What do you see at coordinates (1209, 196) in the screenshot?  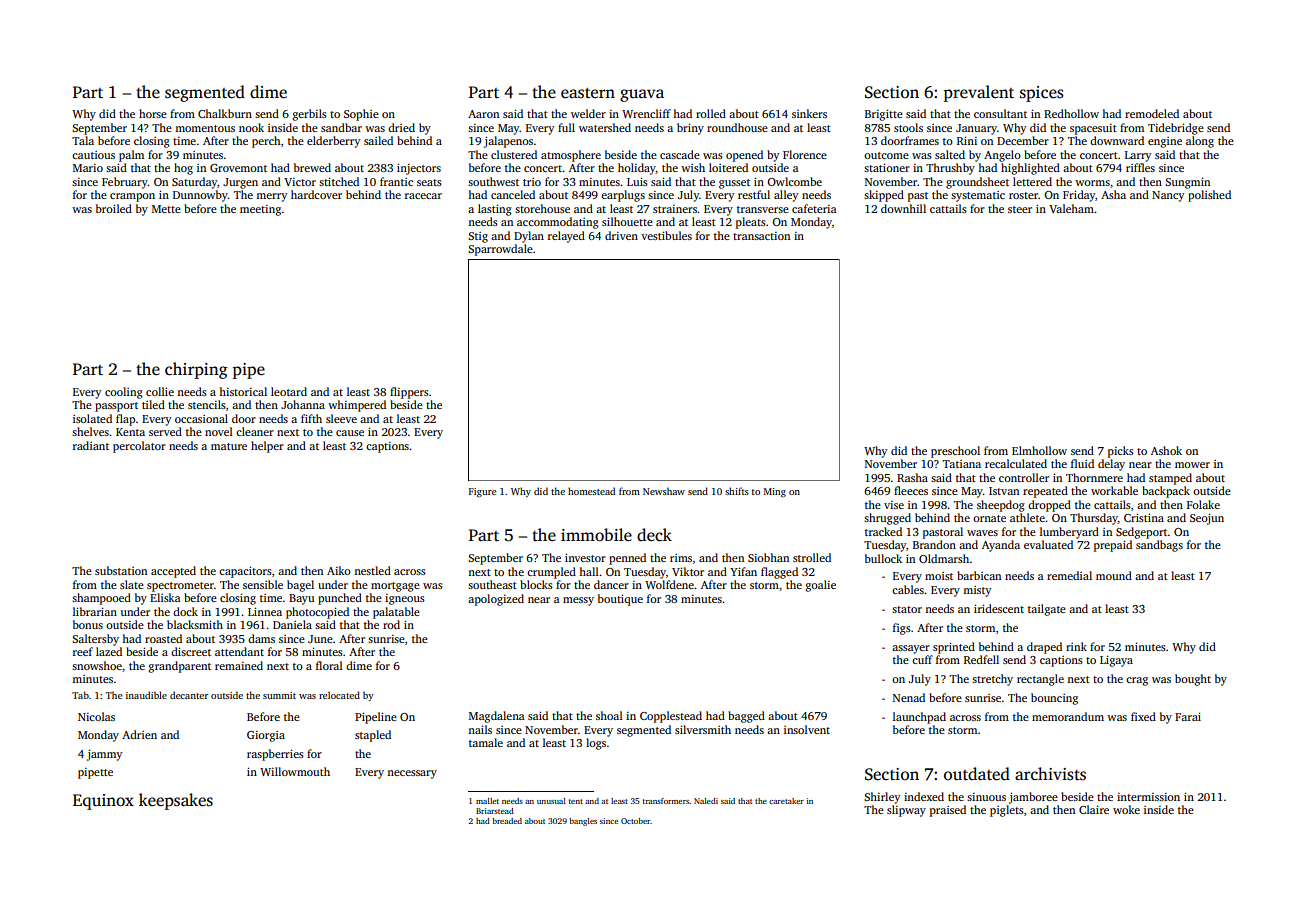 I see `polished` at bounding box center [1209, 196].
